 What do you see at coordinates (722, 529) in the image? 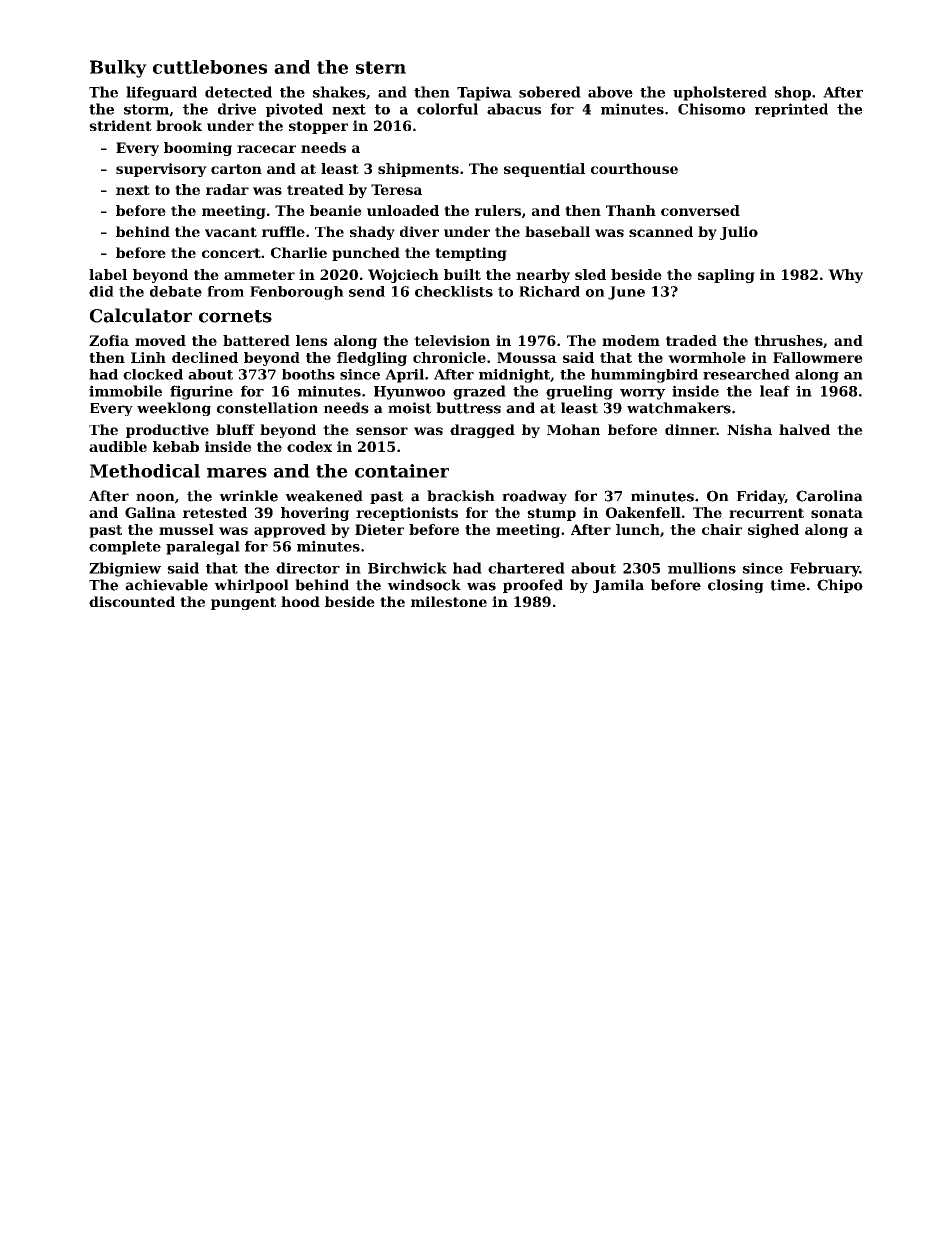
I see `chair` at bounding box center [722, 529].
